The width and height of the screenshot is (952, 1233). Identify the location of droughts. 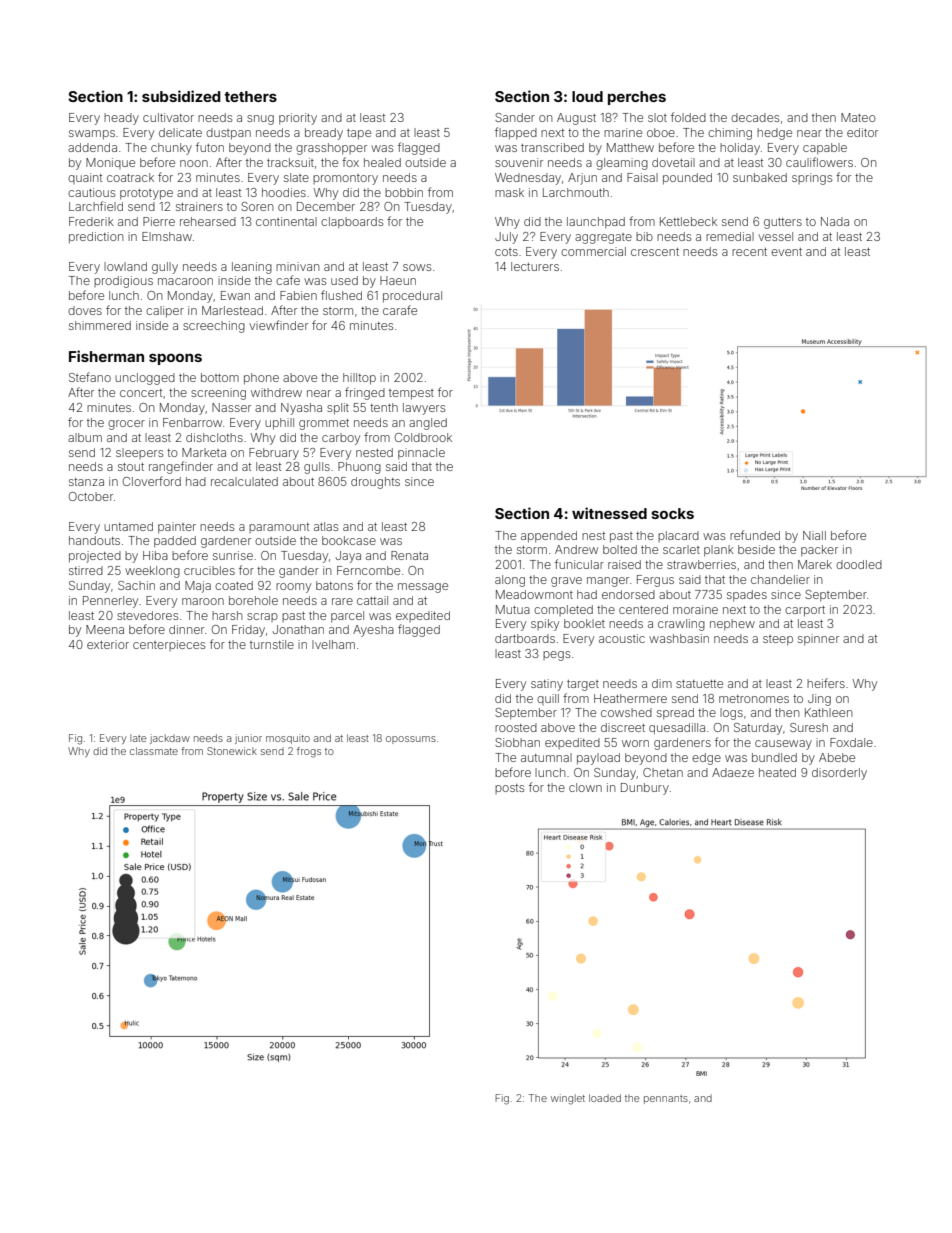
(375, 483).
